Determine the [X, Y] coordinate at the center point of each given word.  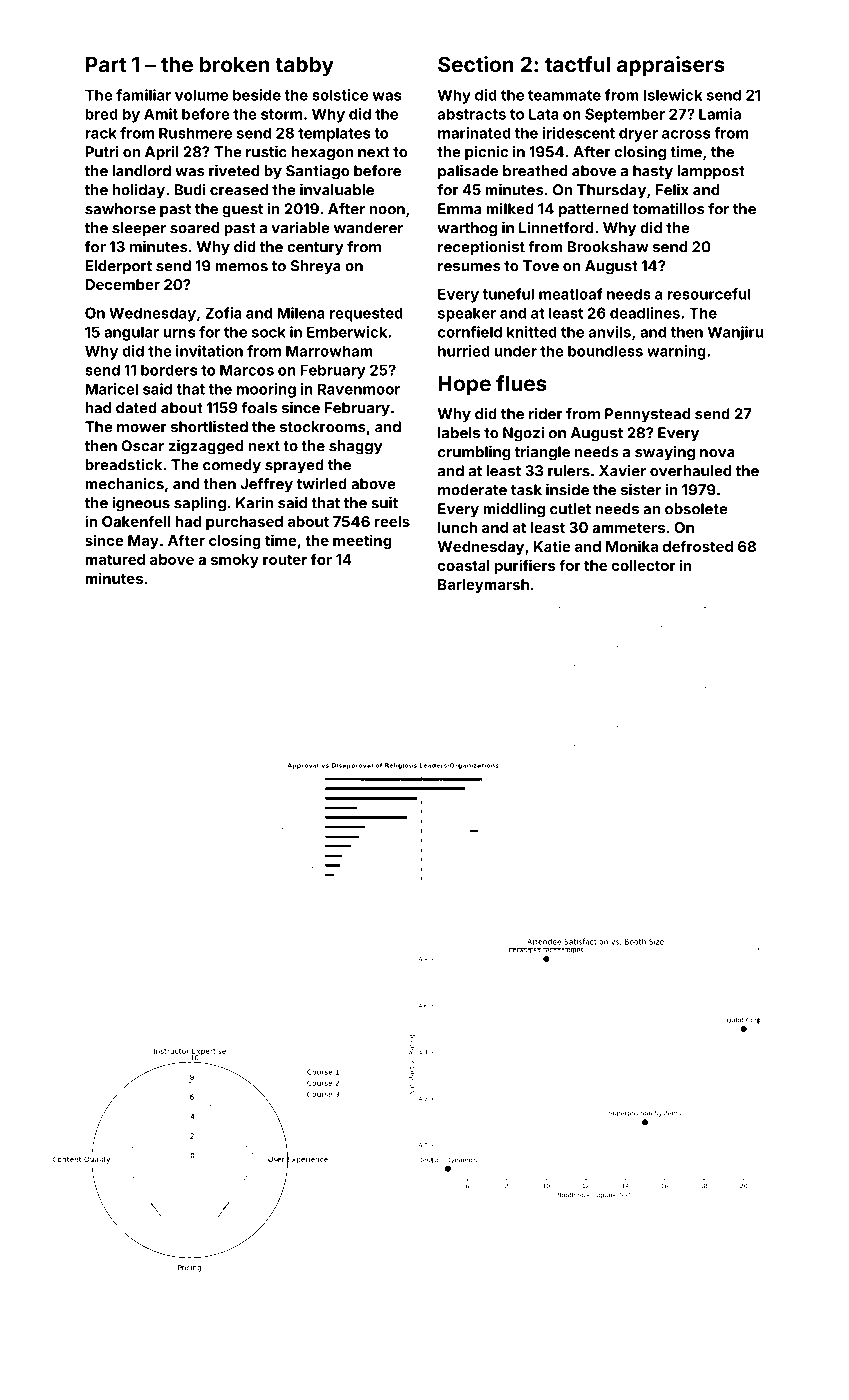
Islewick [673, 95]
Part [106, 64]
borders [169, 370]
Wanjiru [735, 333]
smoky [235, 561]
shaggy [356, 447]
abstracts [472, 114]
